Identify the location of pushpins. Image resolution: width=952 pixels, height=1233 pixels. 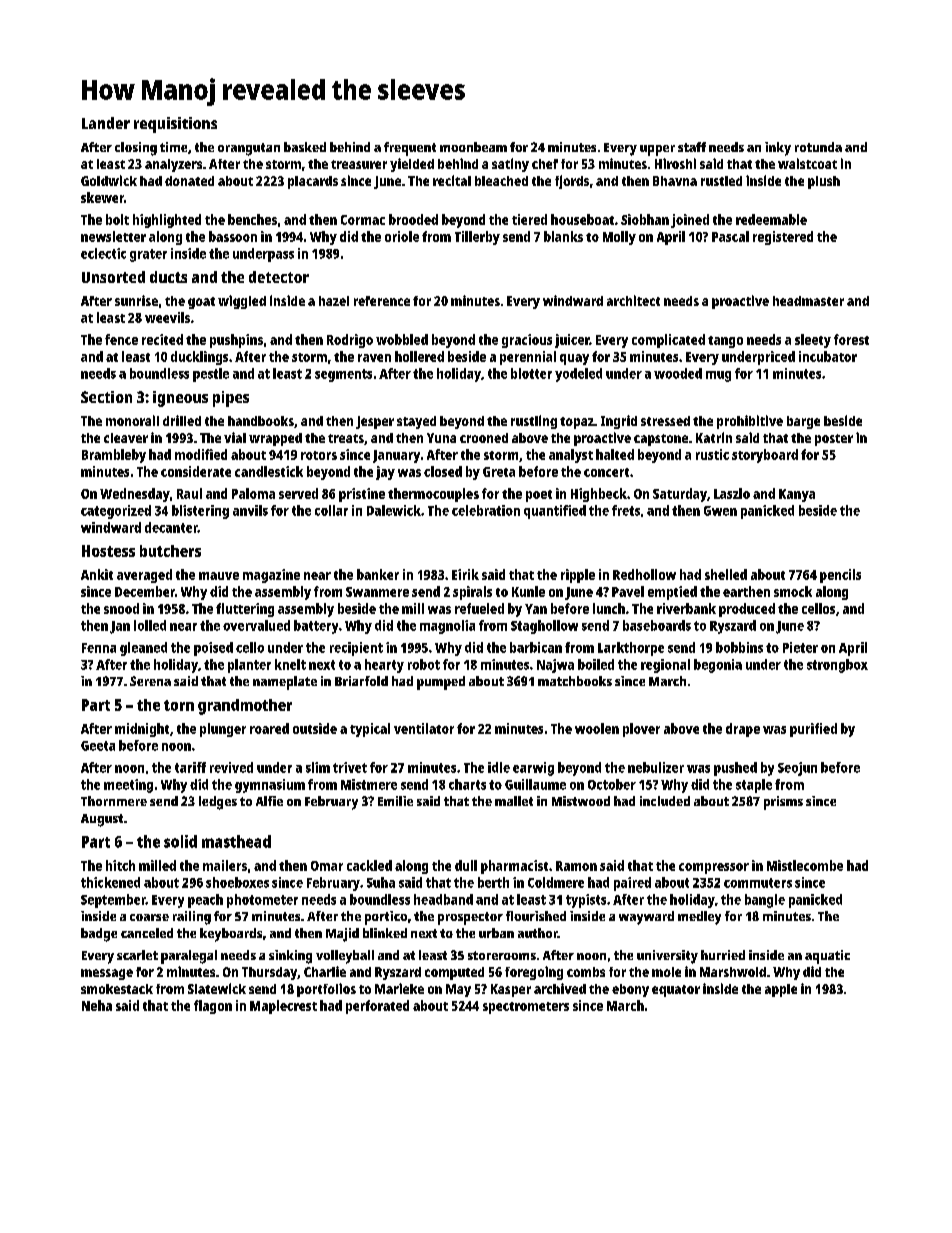
(236, 341).
